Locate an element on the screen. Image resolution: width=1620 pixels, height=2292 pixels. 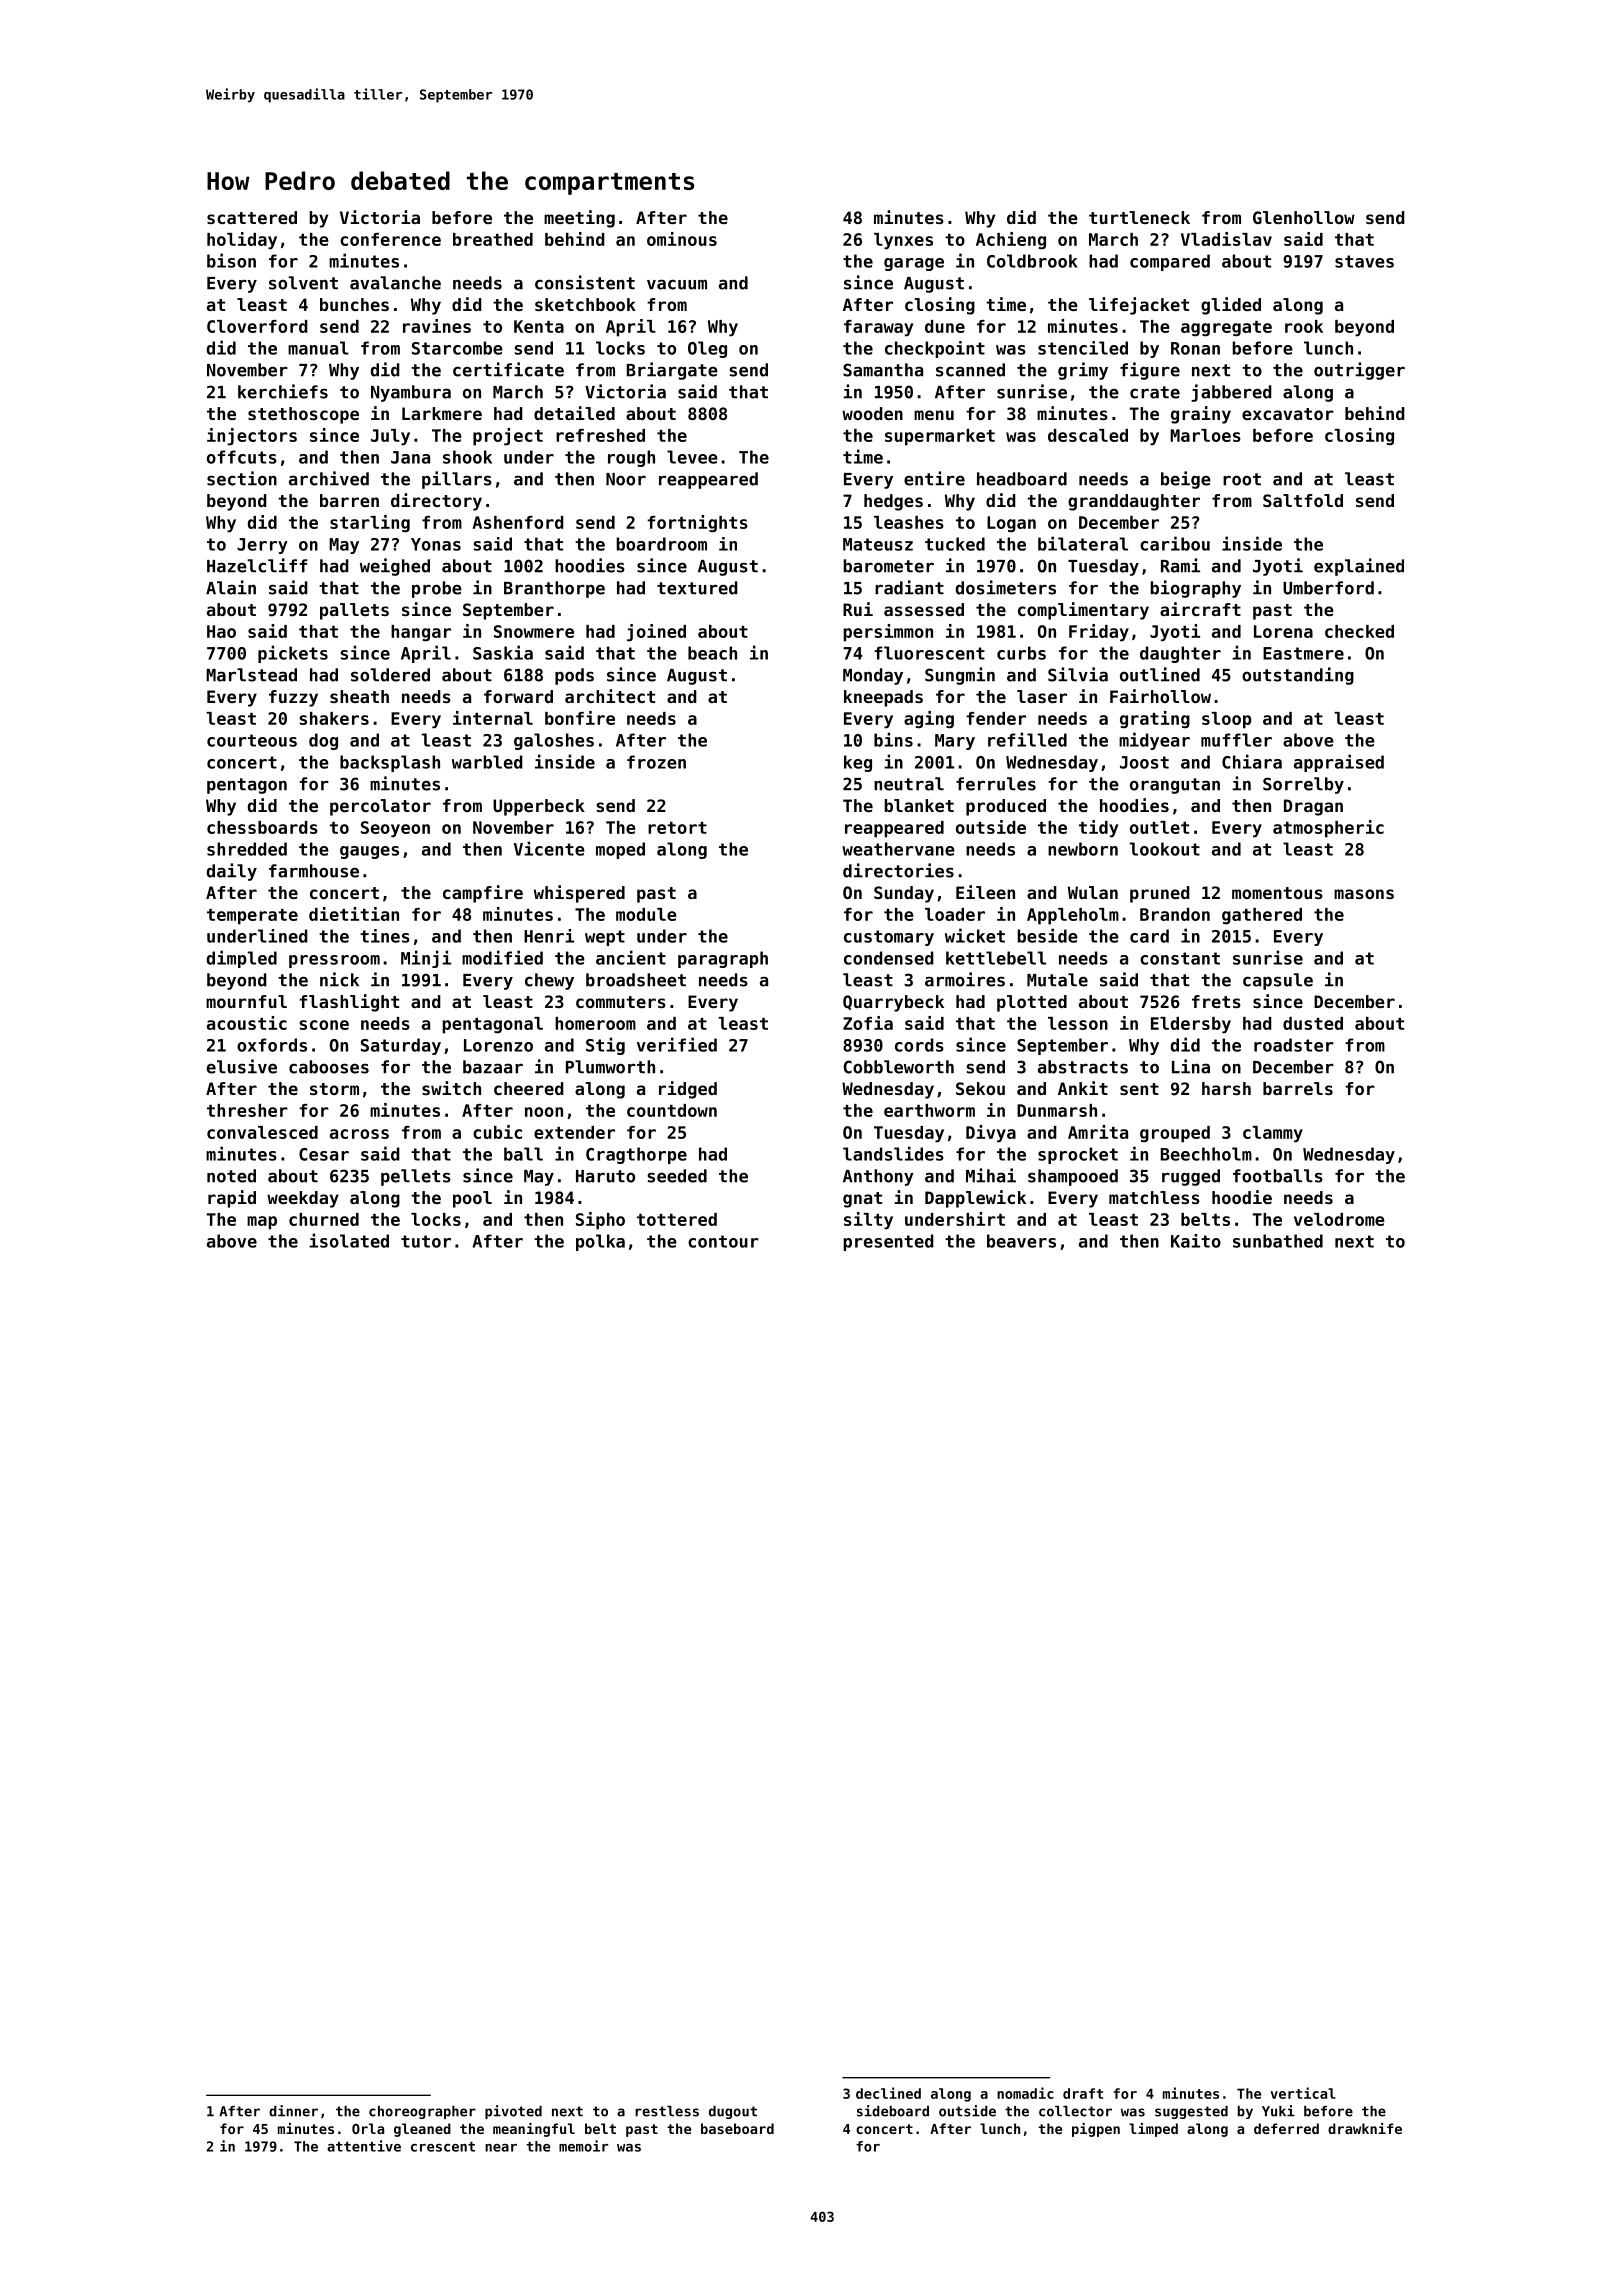
conference is located at coordinates (390, 239).
